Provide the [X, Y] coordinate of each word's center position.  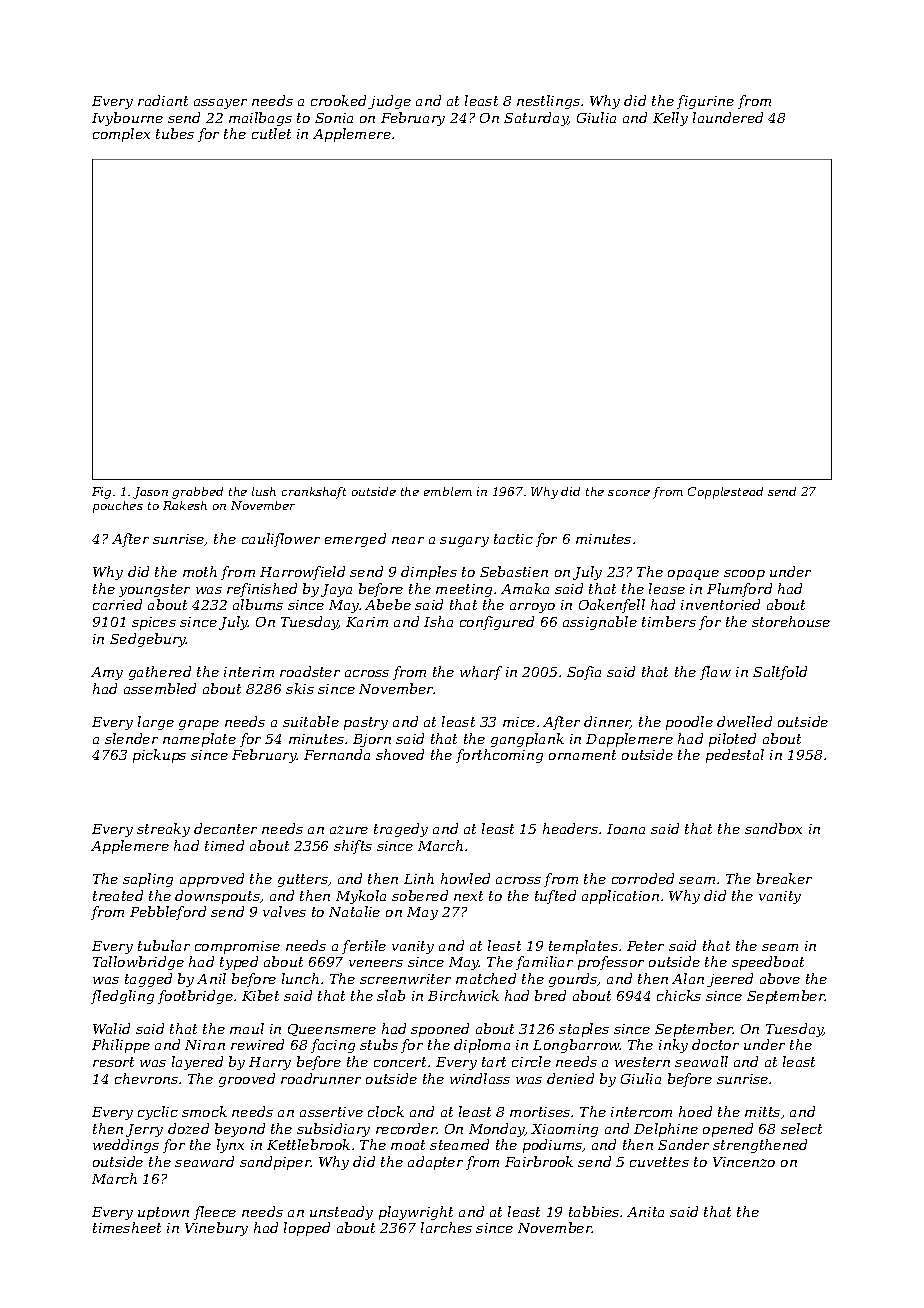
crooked [338, 100]
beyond [240, 1130]
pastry [366, 723]
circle [531, 1061]
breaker [784, 878]
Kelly [670, 119]
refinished [262, 590]
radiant [163, 100]
